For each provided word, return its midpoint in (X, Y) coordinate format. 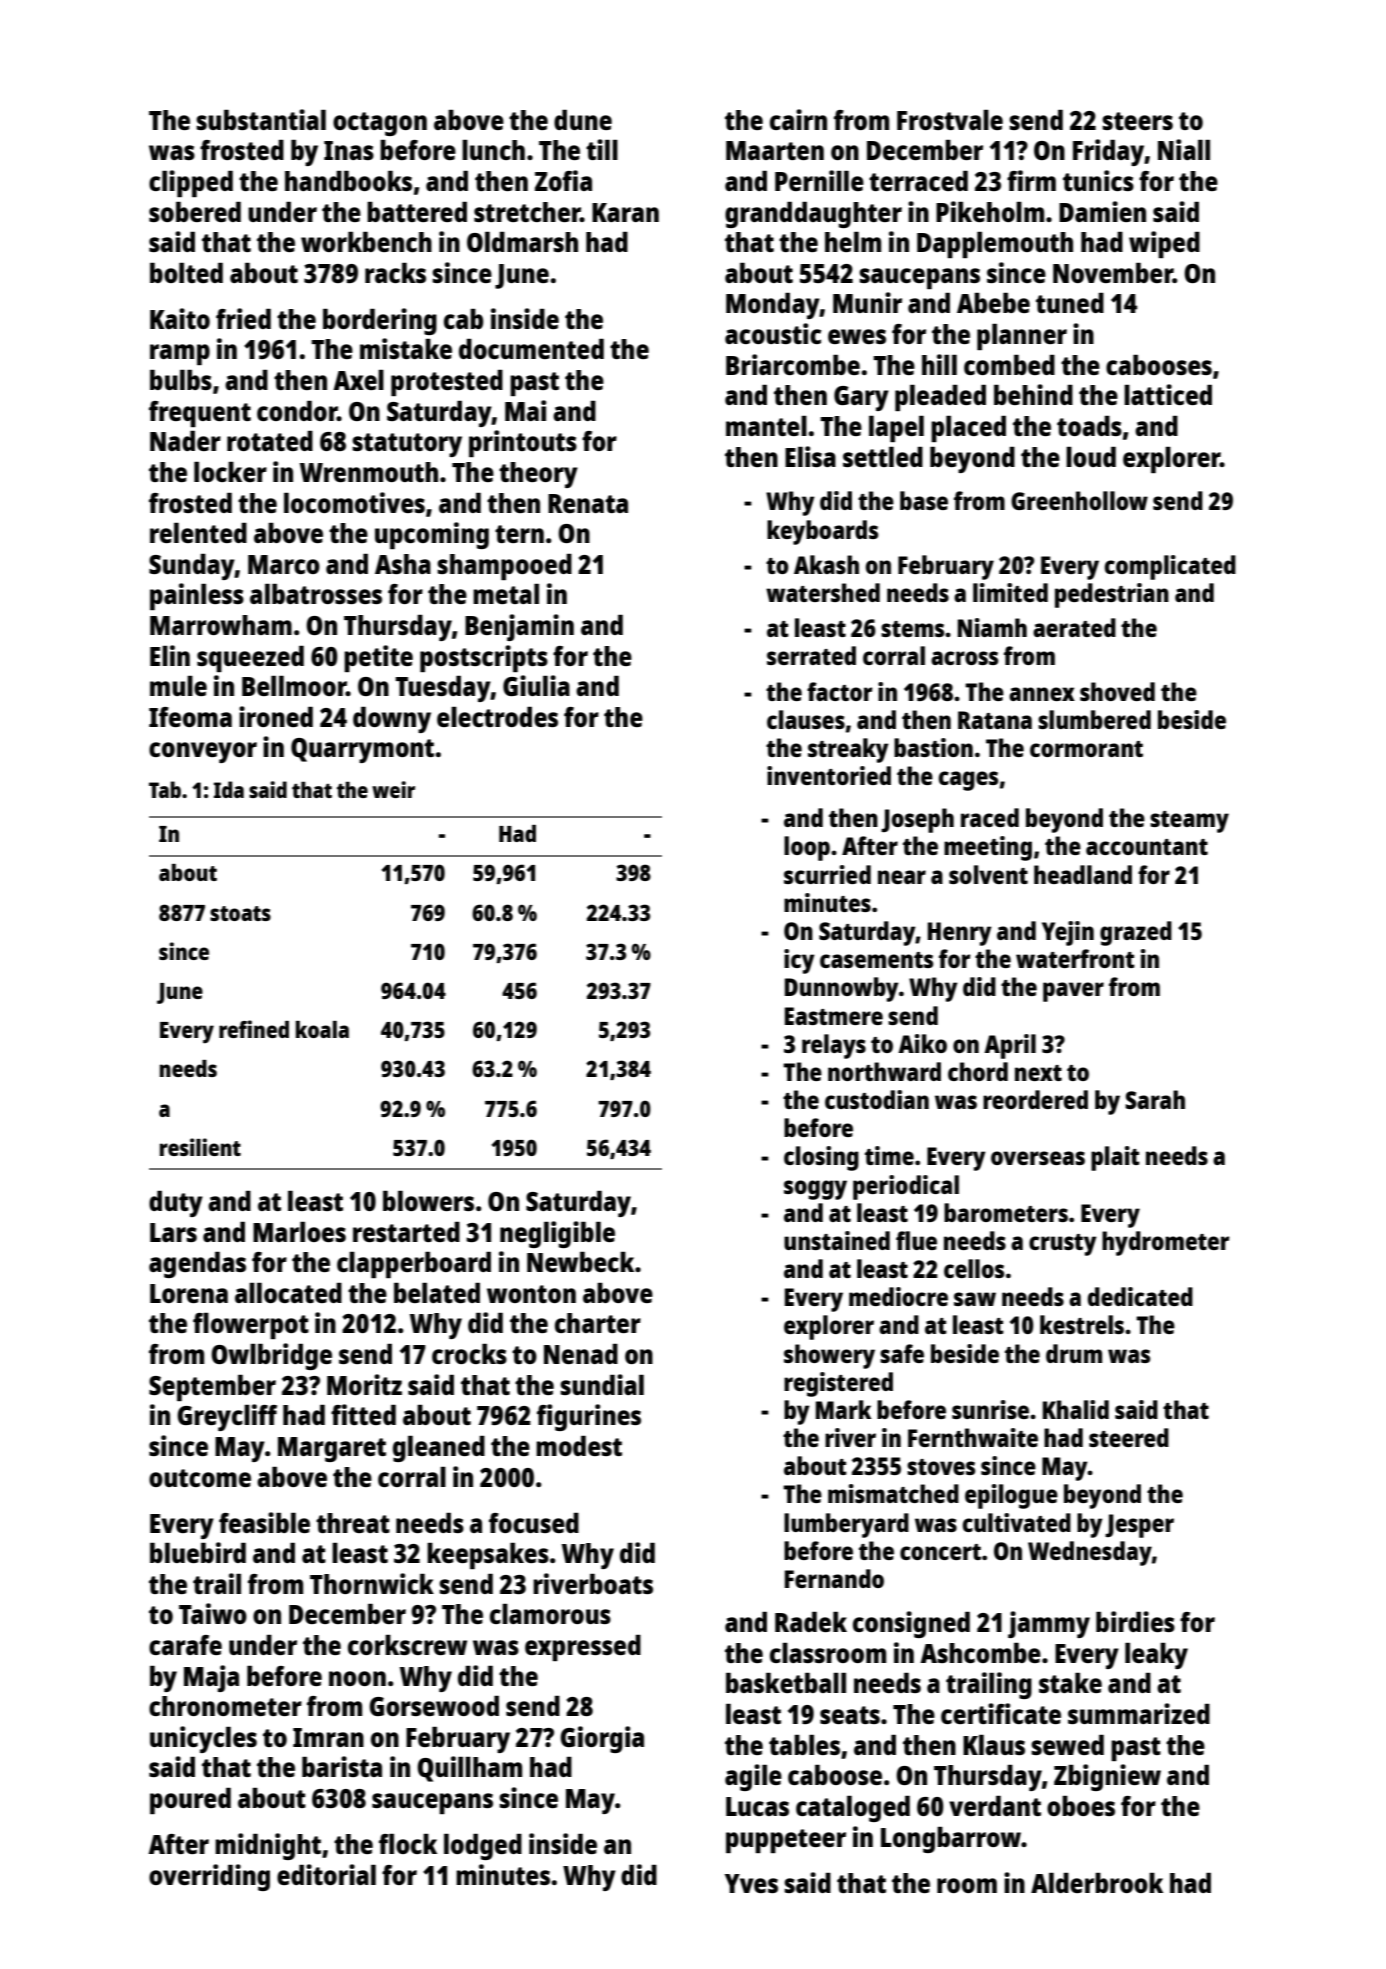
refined (254, 1029)
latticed (1168, 394)
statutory (407, 445)
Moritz (364, 1384)
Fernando (834, 1578)
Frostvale (950, 120)
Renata (588, 503)
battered (417, 212)
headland (1083, 874)
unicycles (203, 1739)
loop (807, 848)
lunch (493, 150)
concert (940, 1552)
